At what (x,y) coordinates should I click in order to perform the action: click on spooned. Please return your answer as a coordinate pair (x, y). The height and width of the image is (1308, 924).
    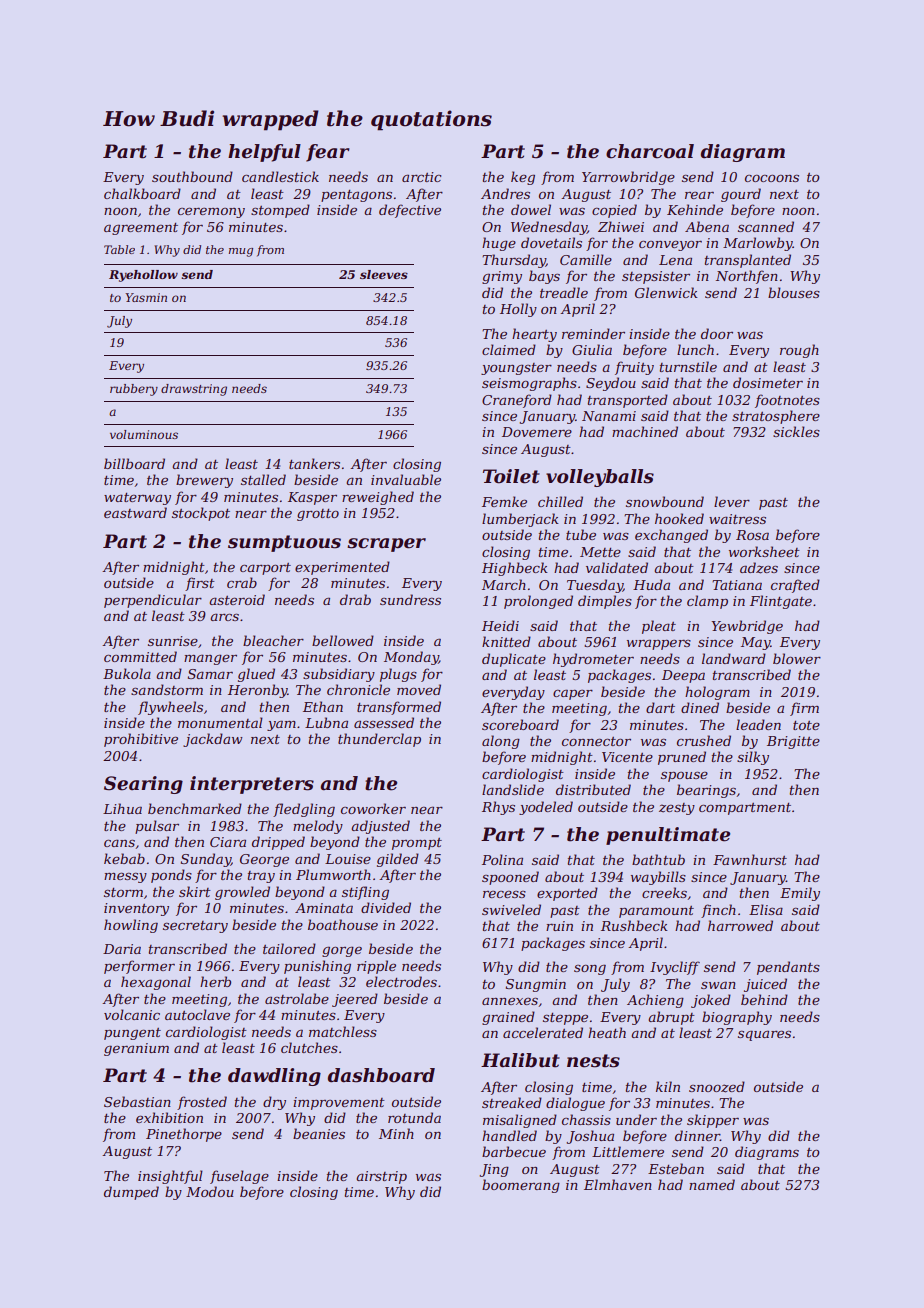
    Looking at the image, I should click on (510, 878).
